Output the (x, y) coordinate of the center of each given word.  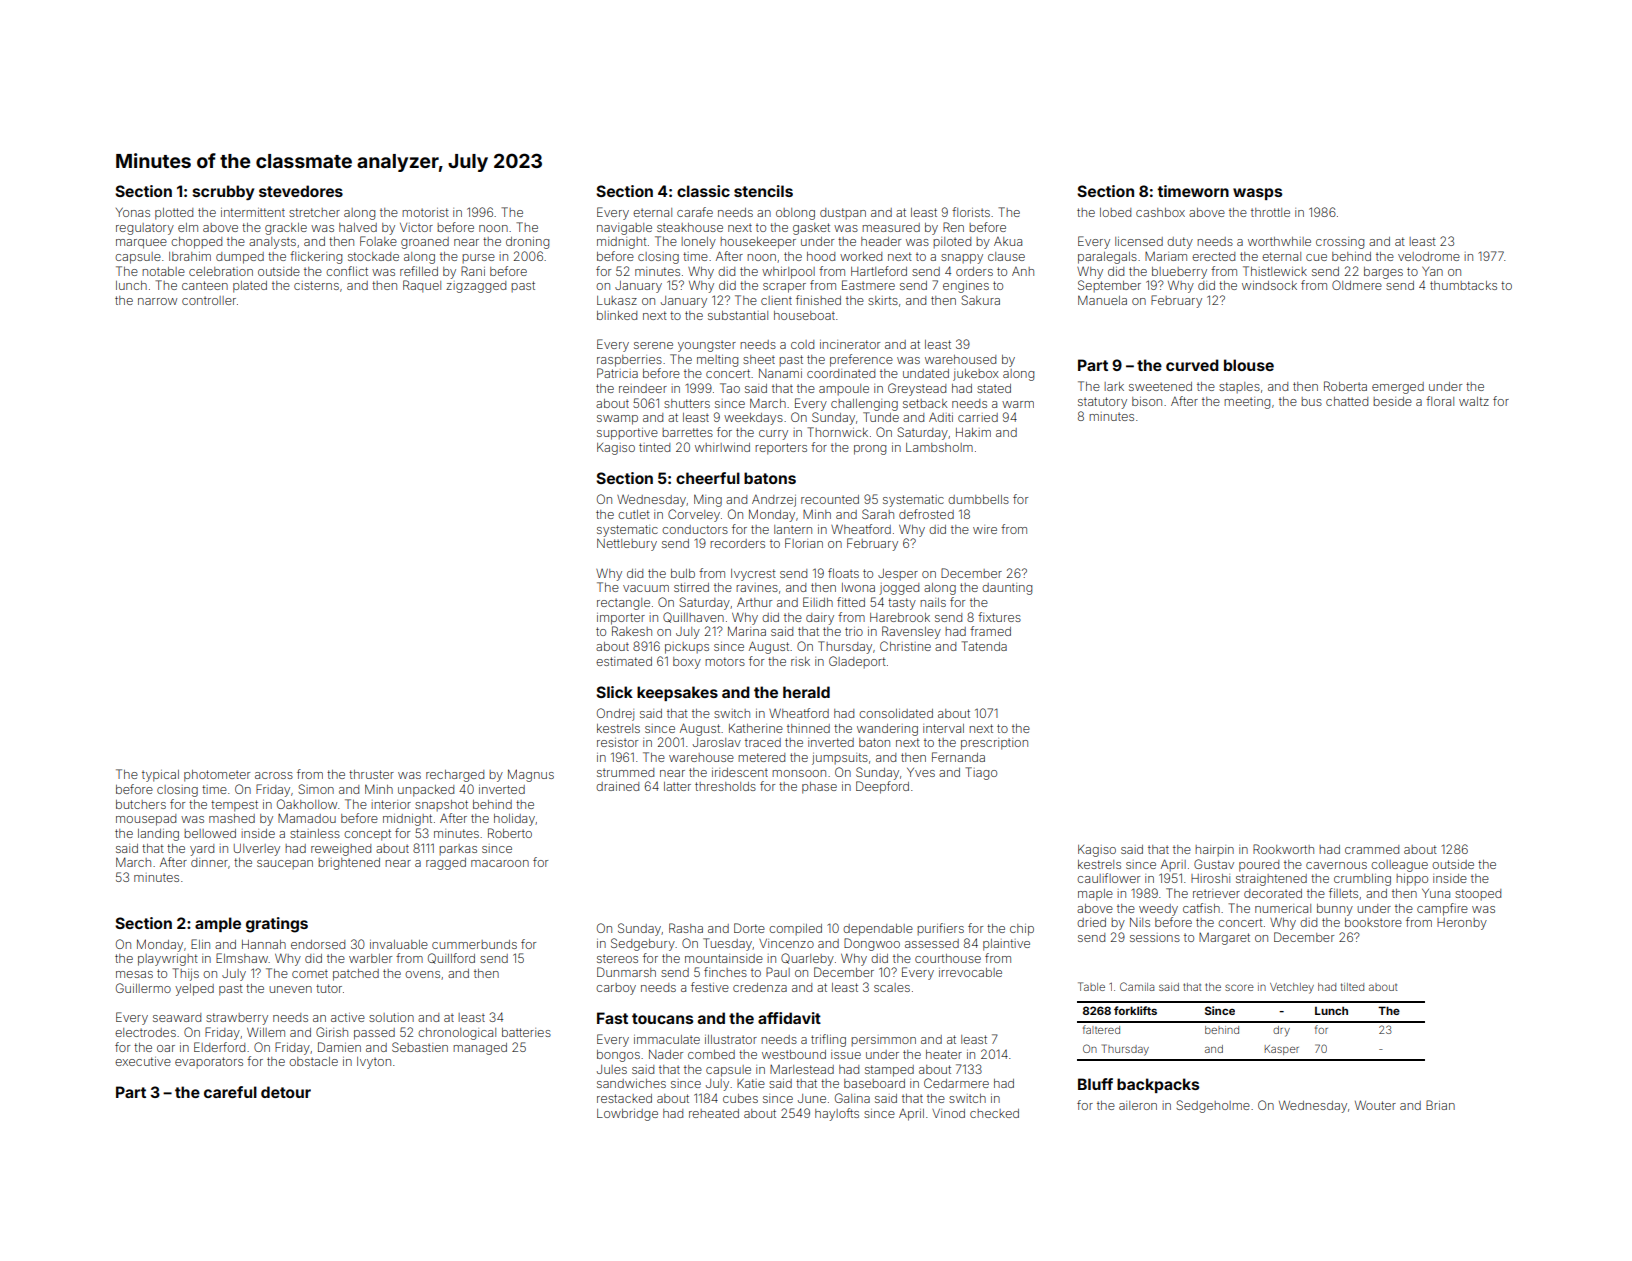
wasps (1257, 194)
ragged (446, 864)
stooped (1478, 894)
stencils (763, 191)
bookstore (1373, 922)
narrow (157, 301)
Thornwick (837, 432)
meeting (1247, 403)
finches (725, 972)
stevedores (301, 191)
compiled (795, 929)
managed (480, 1049)
